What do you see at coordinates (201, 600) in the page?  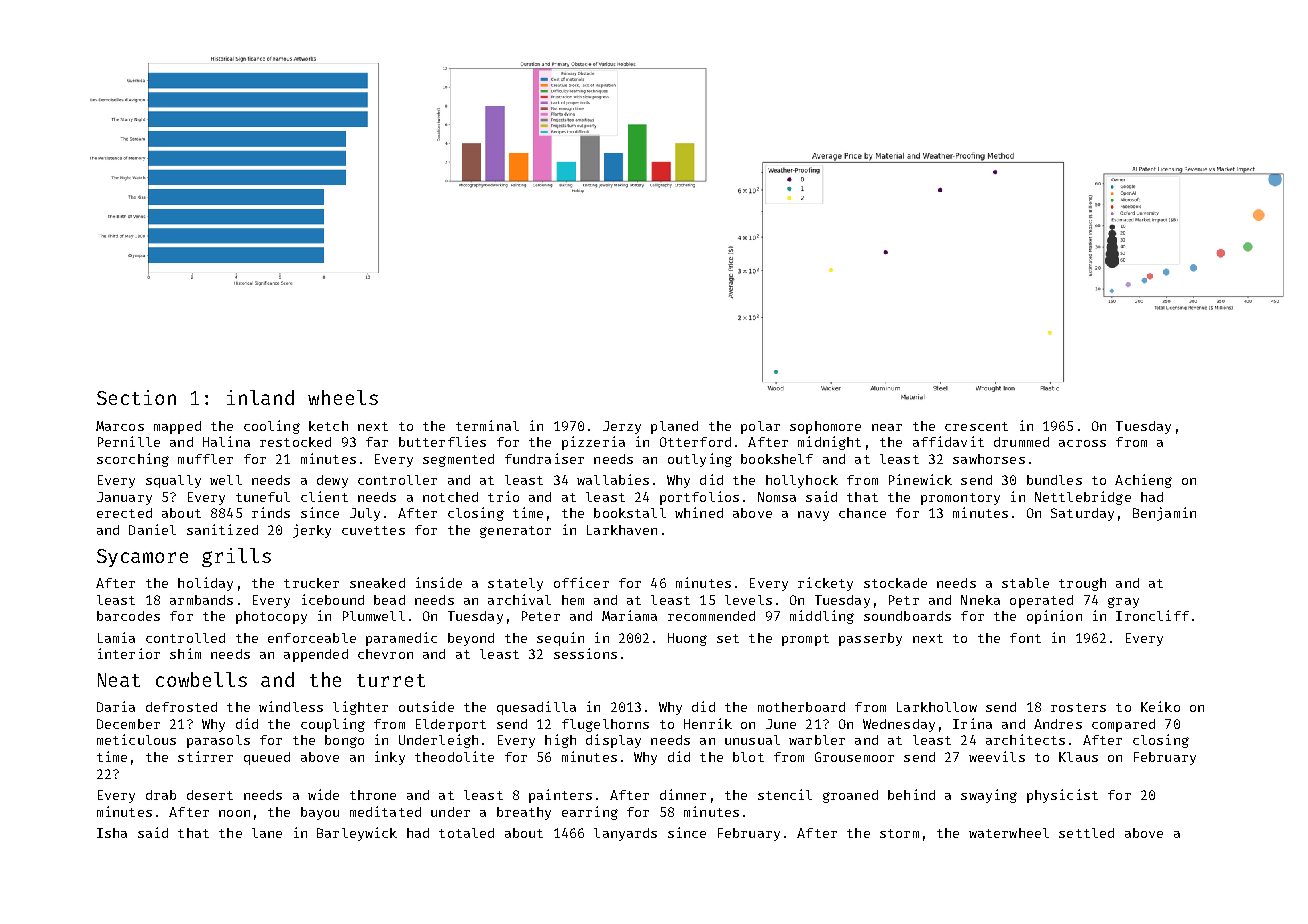 I see `armbands` at bounding box center [201, 600].
